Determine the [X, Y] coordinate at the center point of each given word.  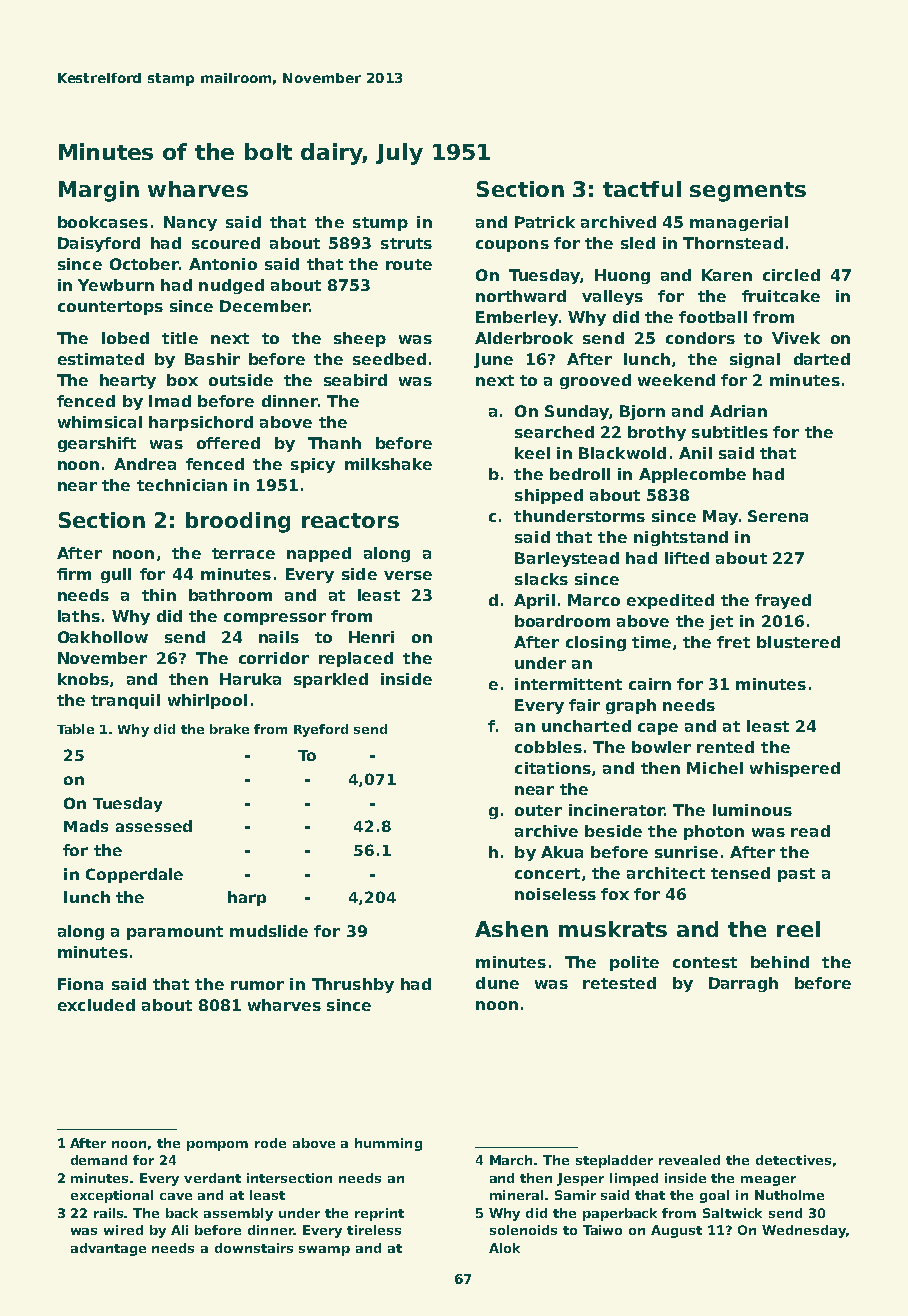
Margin [99, 191]
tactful [642, 189]
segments [748, 192]
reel [798, 929]
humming [388, 1144]
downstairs [254, 1248]
